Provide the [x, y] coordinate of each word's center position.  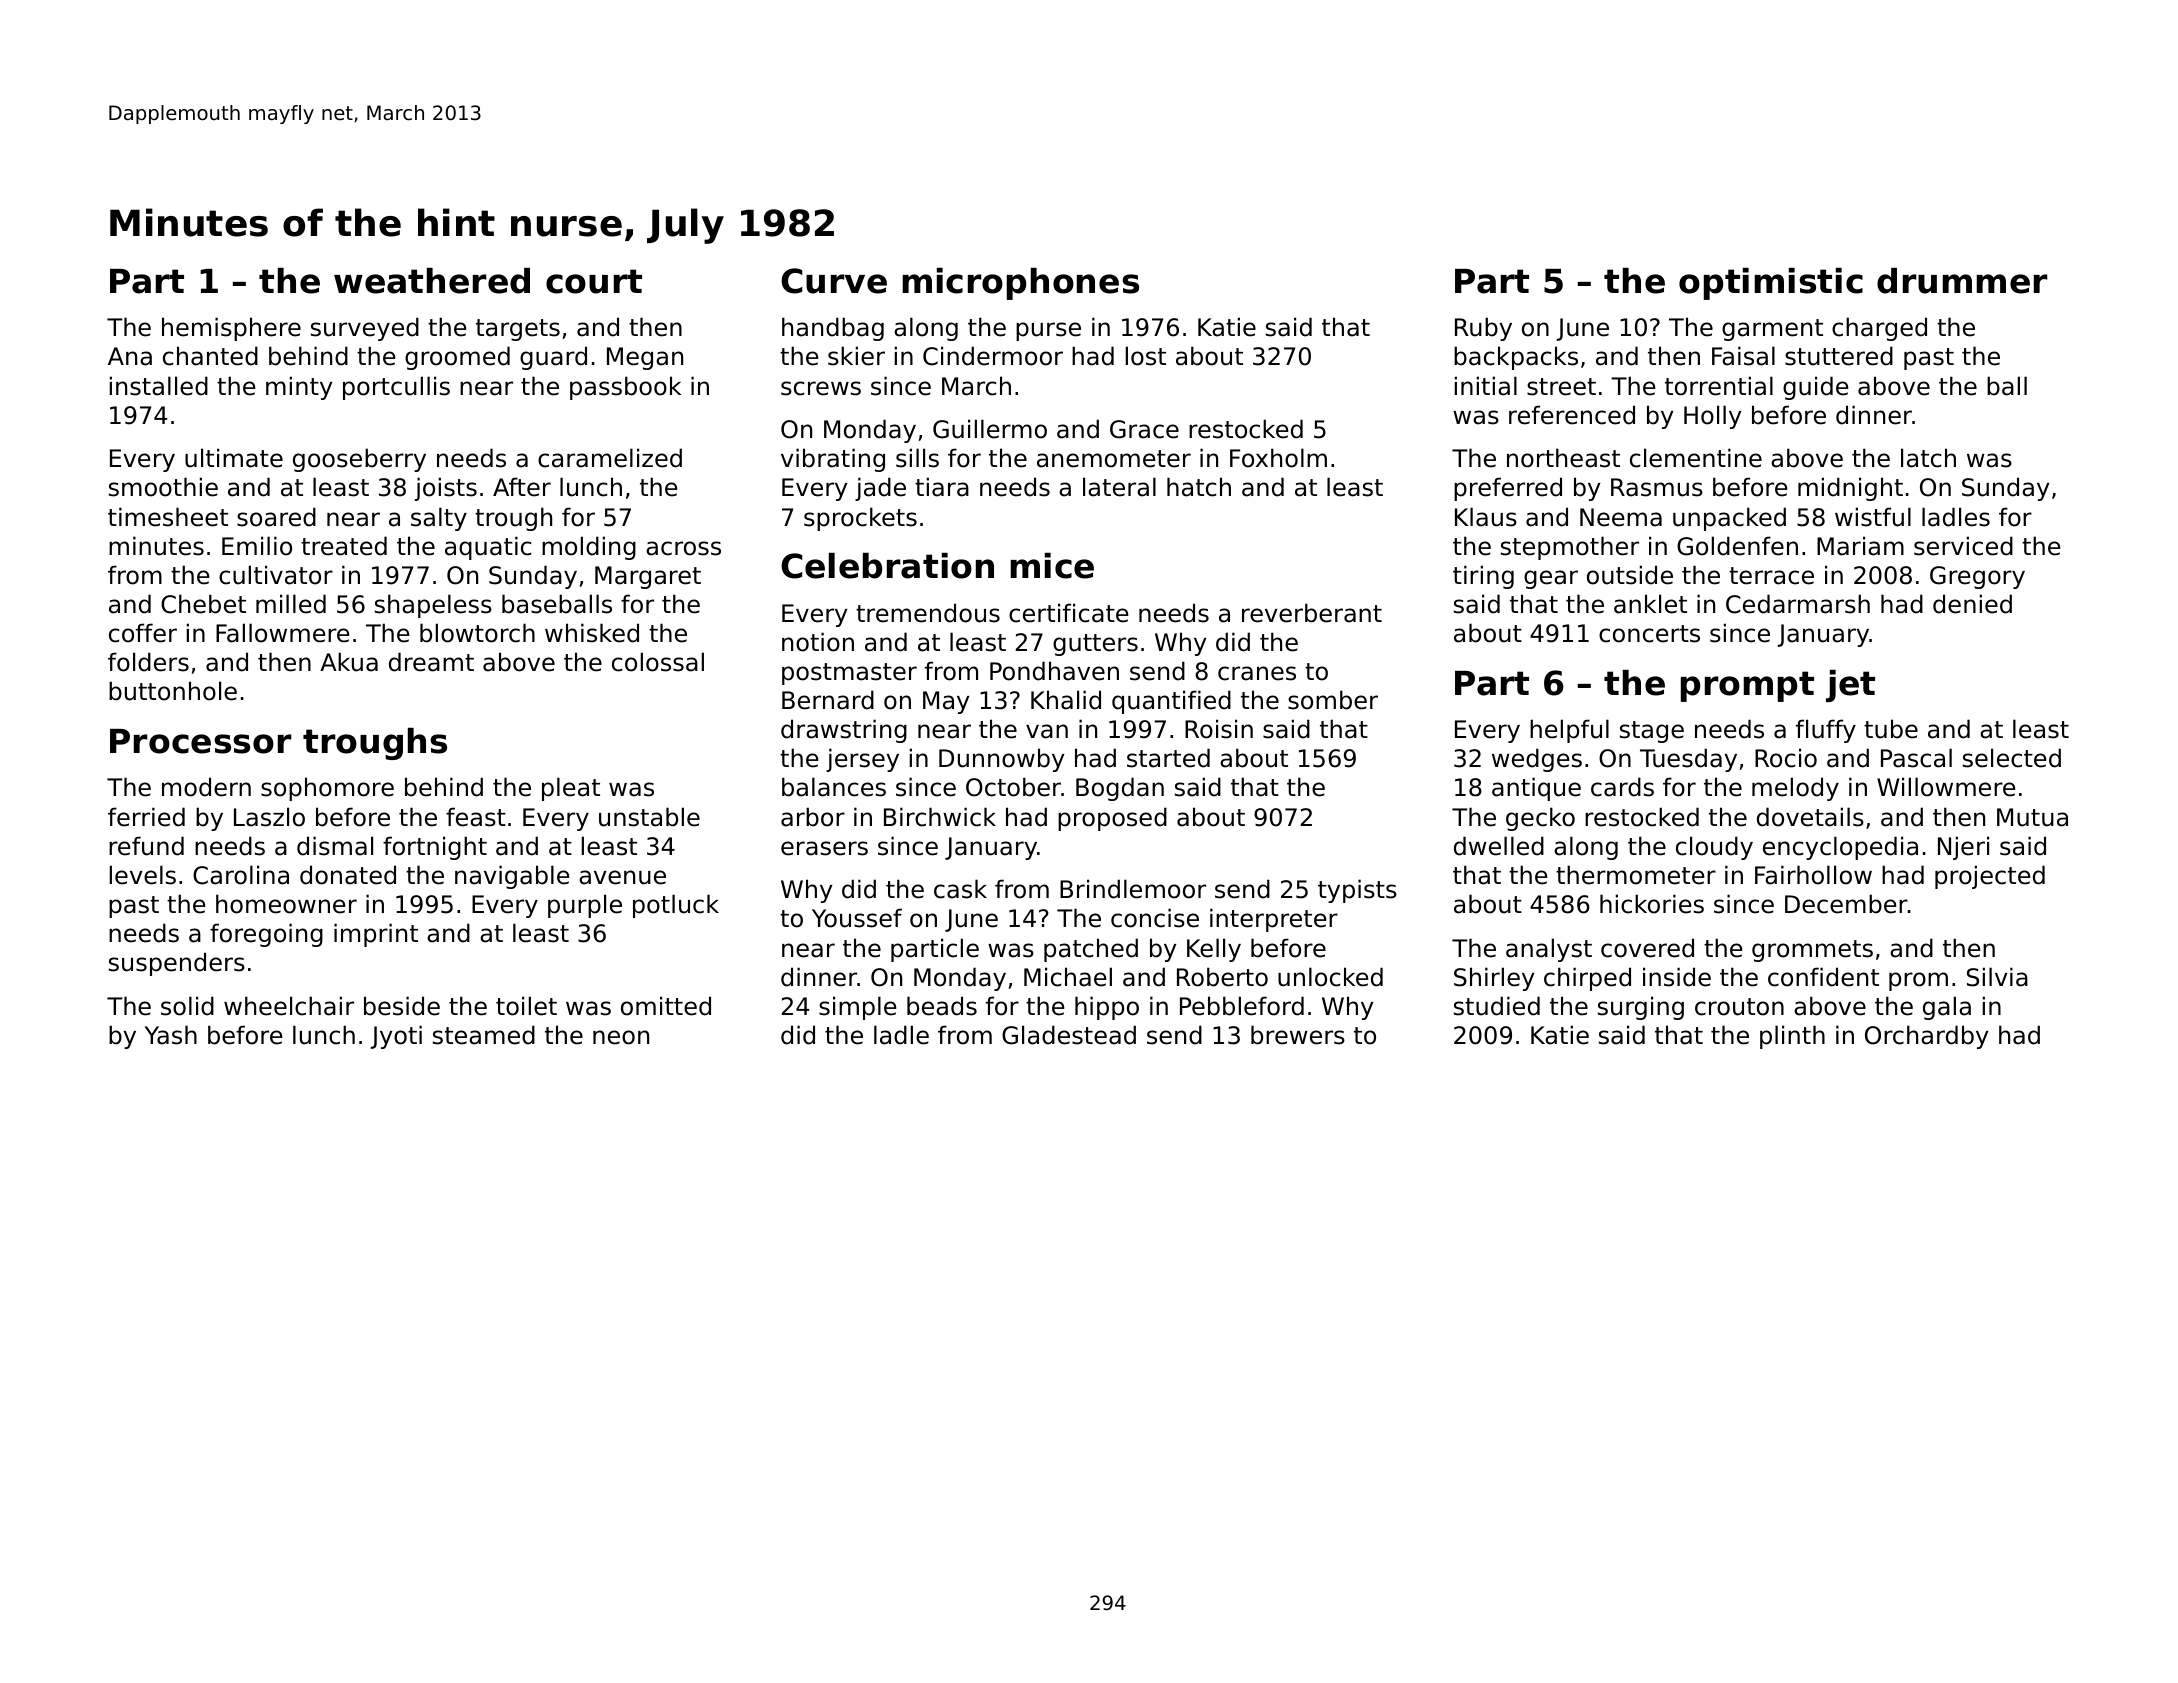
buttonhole [173, 691]
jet [1850, 686]
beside [402, 1006]
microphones [1020, 284]
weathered [432, 281]
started [1168, 758]
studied [1497, 1006]
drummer [1962, 281]
